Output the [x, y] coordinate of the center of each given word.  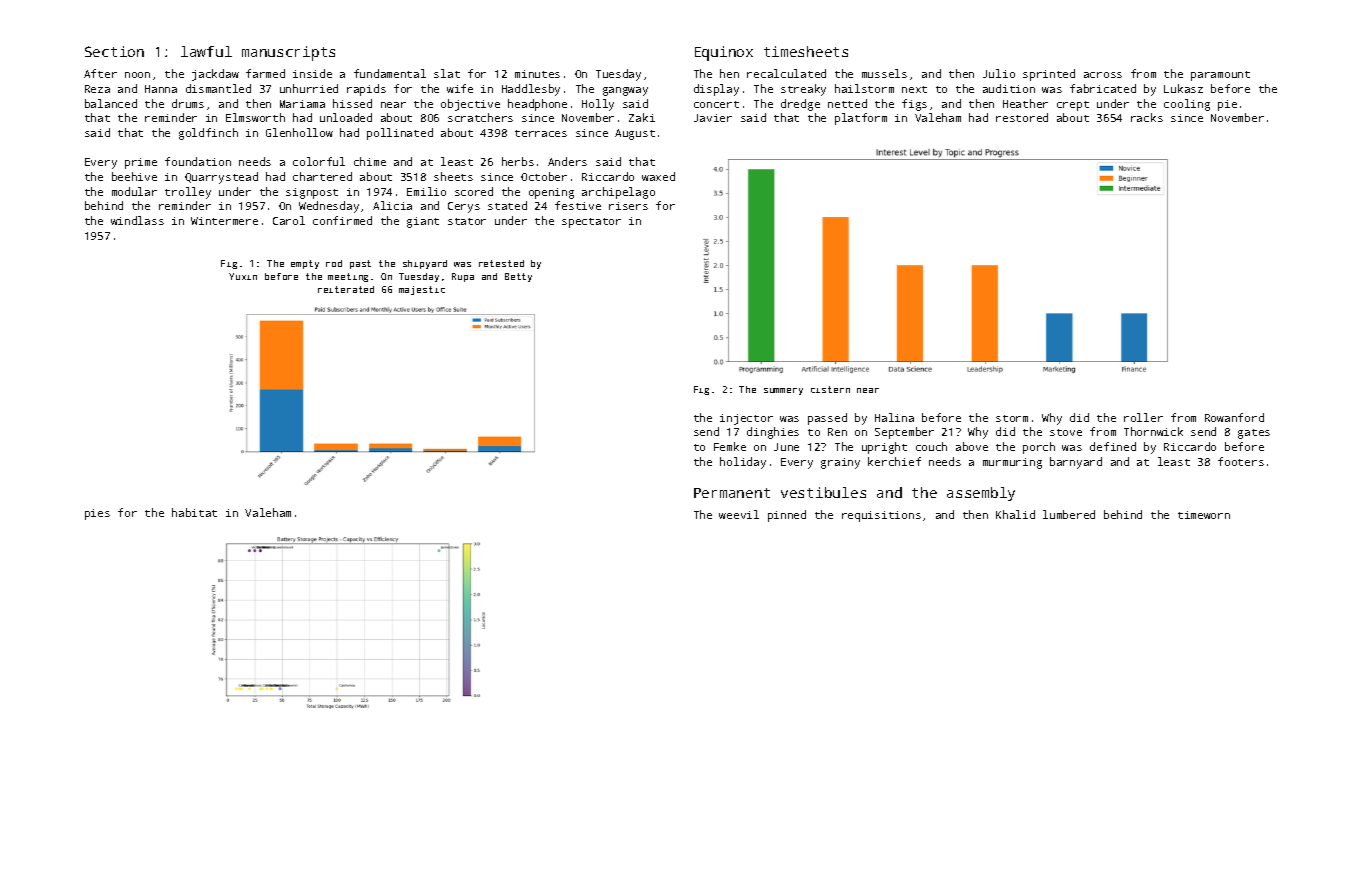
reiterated [346, 289]
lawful [206, 51]
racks [1147, 117]
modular [134, 191]
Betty [518, 277]
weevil [739, 514]
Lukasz [1183, 88]
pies [97, 514]
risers [628, 206]
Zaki [642, 117]
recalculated [786, 73]
